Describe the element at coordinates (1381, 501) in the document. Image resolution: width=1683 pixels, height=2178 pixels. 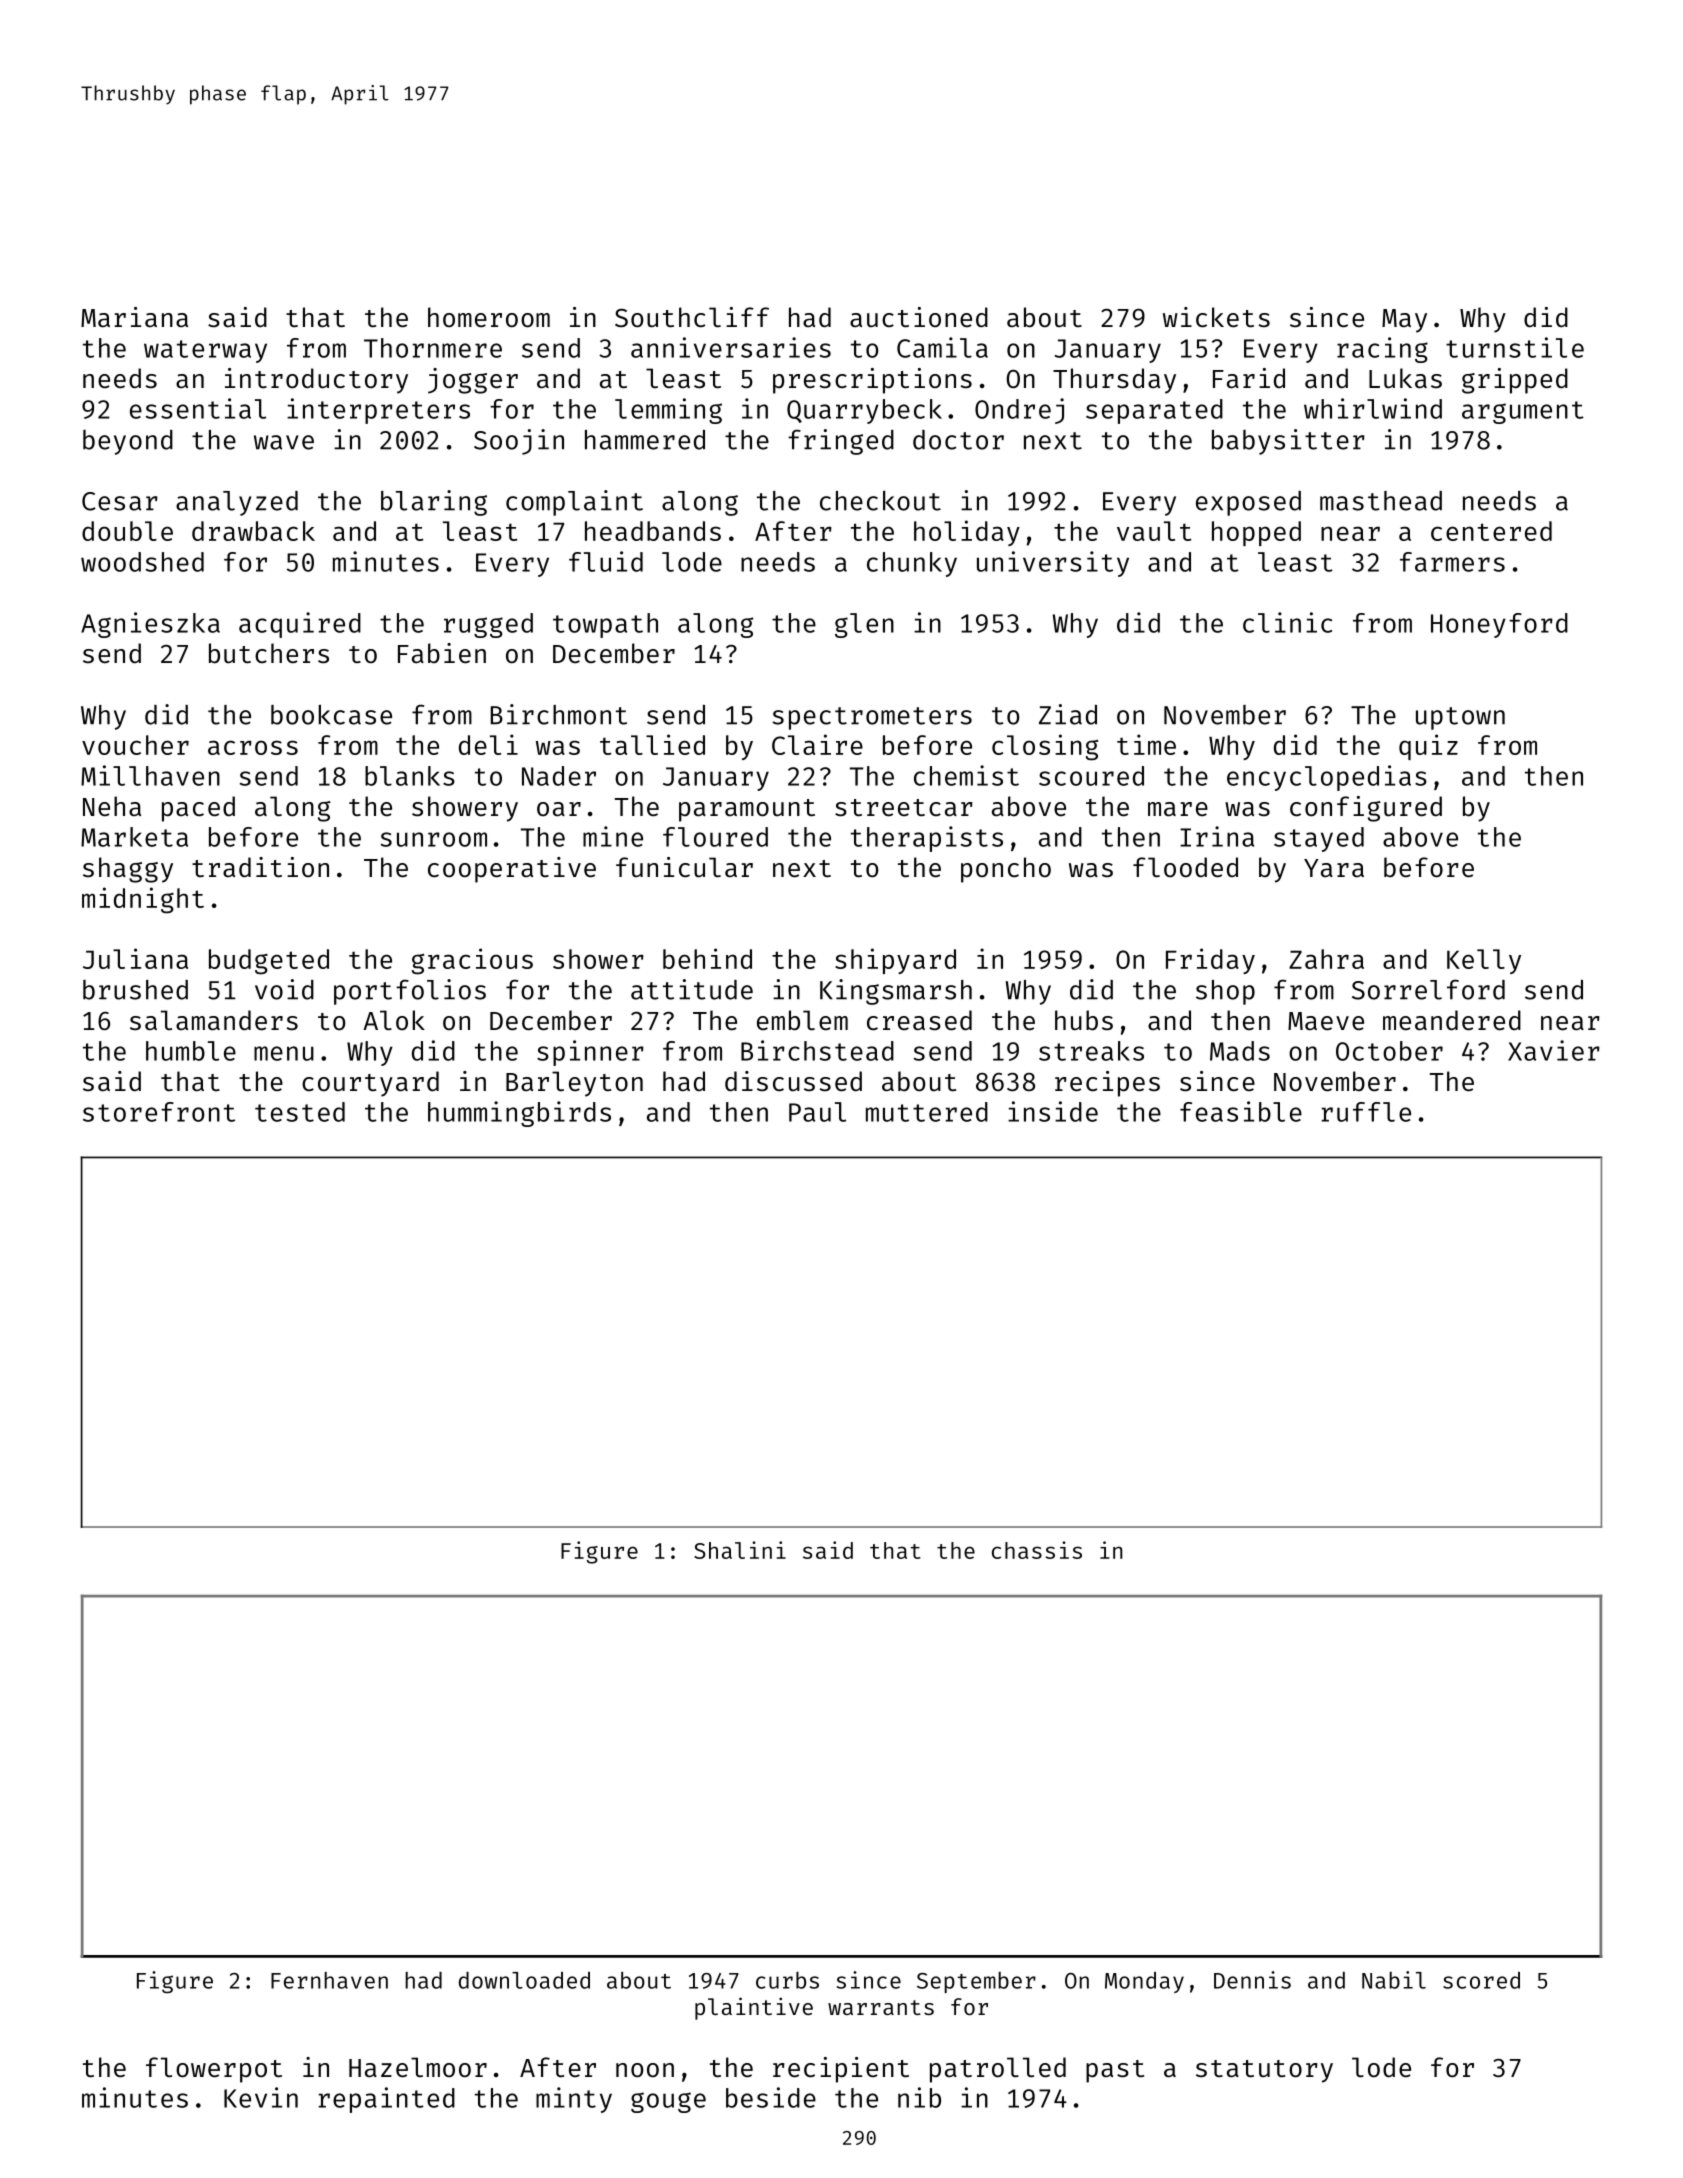
I see `masthead` at that location.
